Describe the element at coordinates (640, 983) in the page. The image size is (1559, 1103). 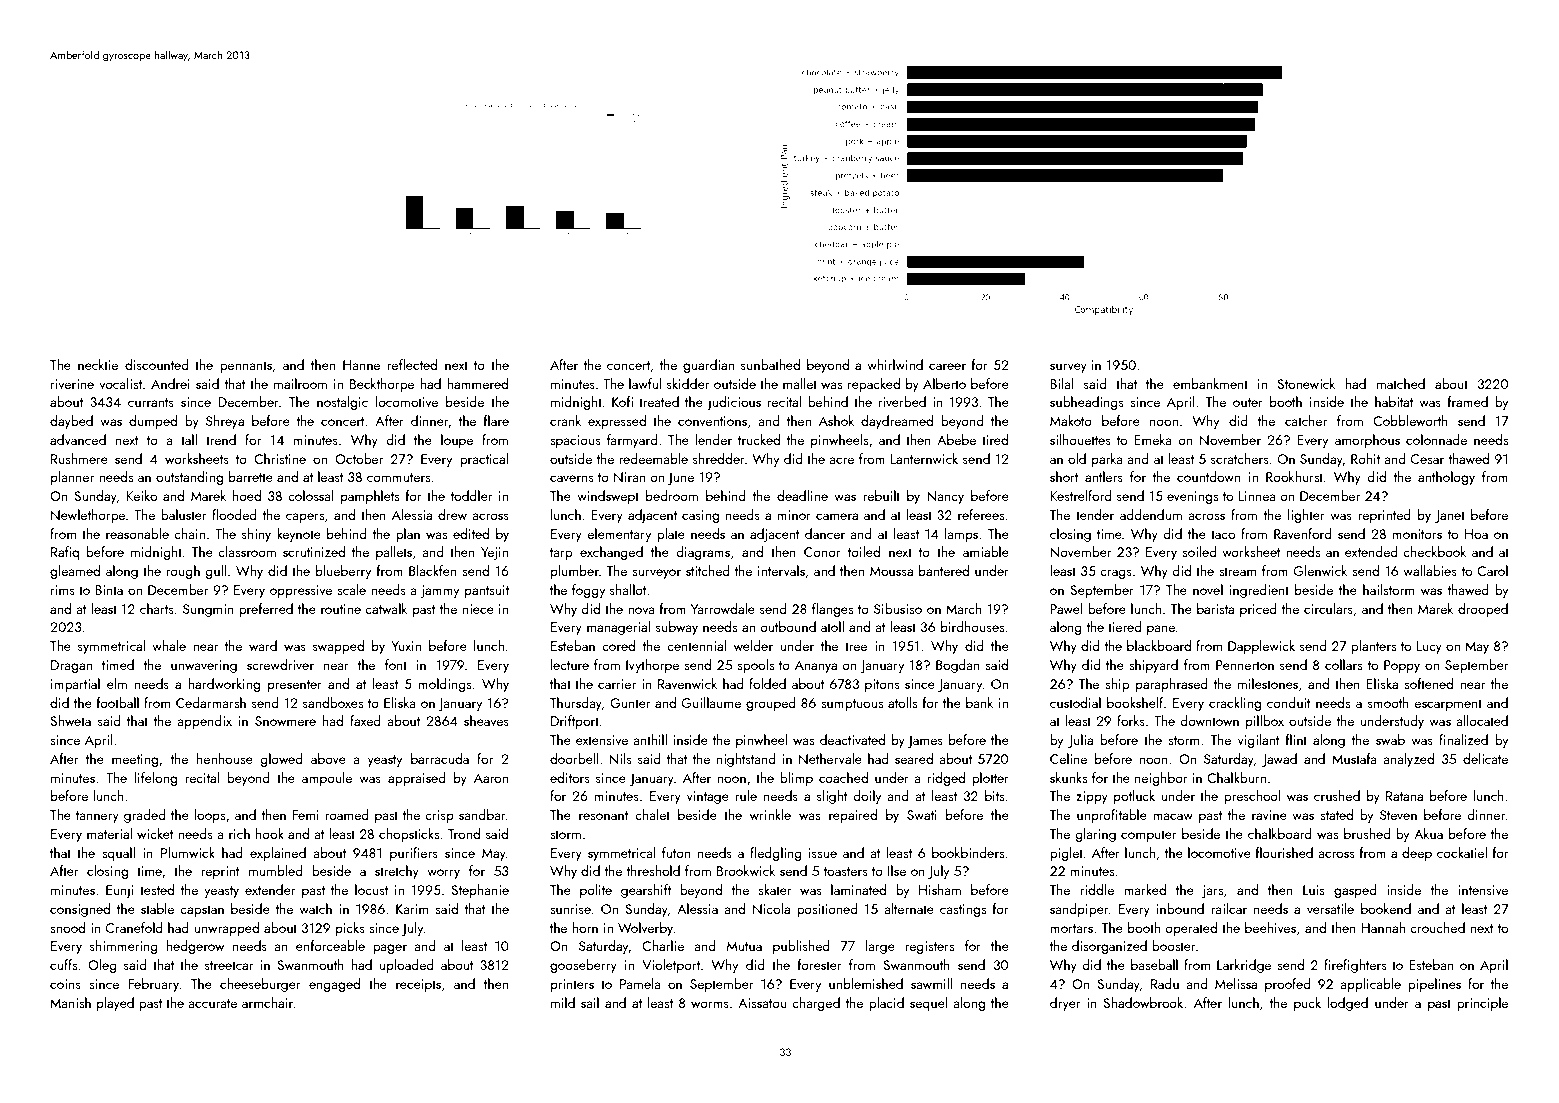
I see `Pamela` at that location.
